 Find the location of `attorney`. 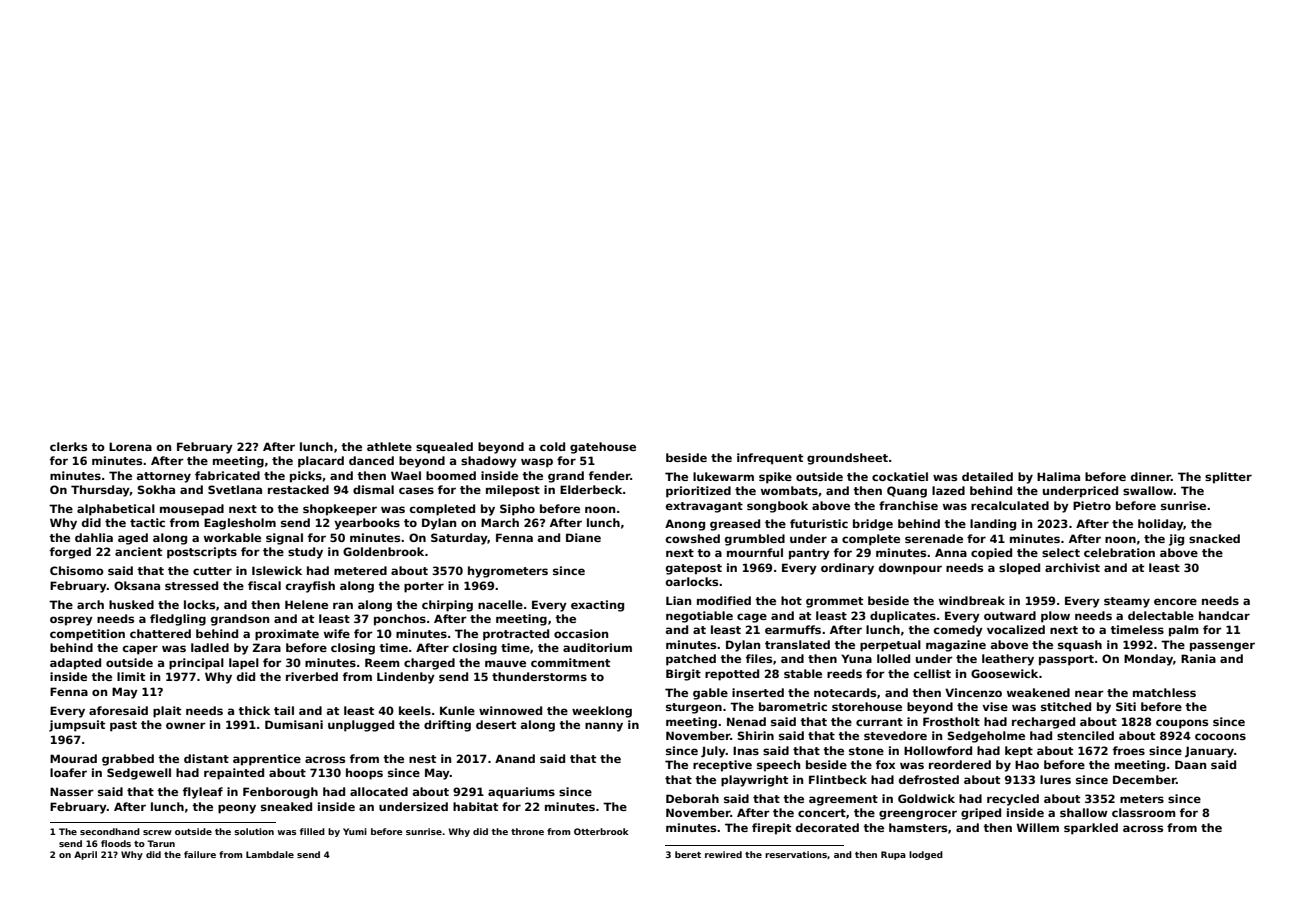

attorney is located at coordinates (164, 477).
